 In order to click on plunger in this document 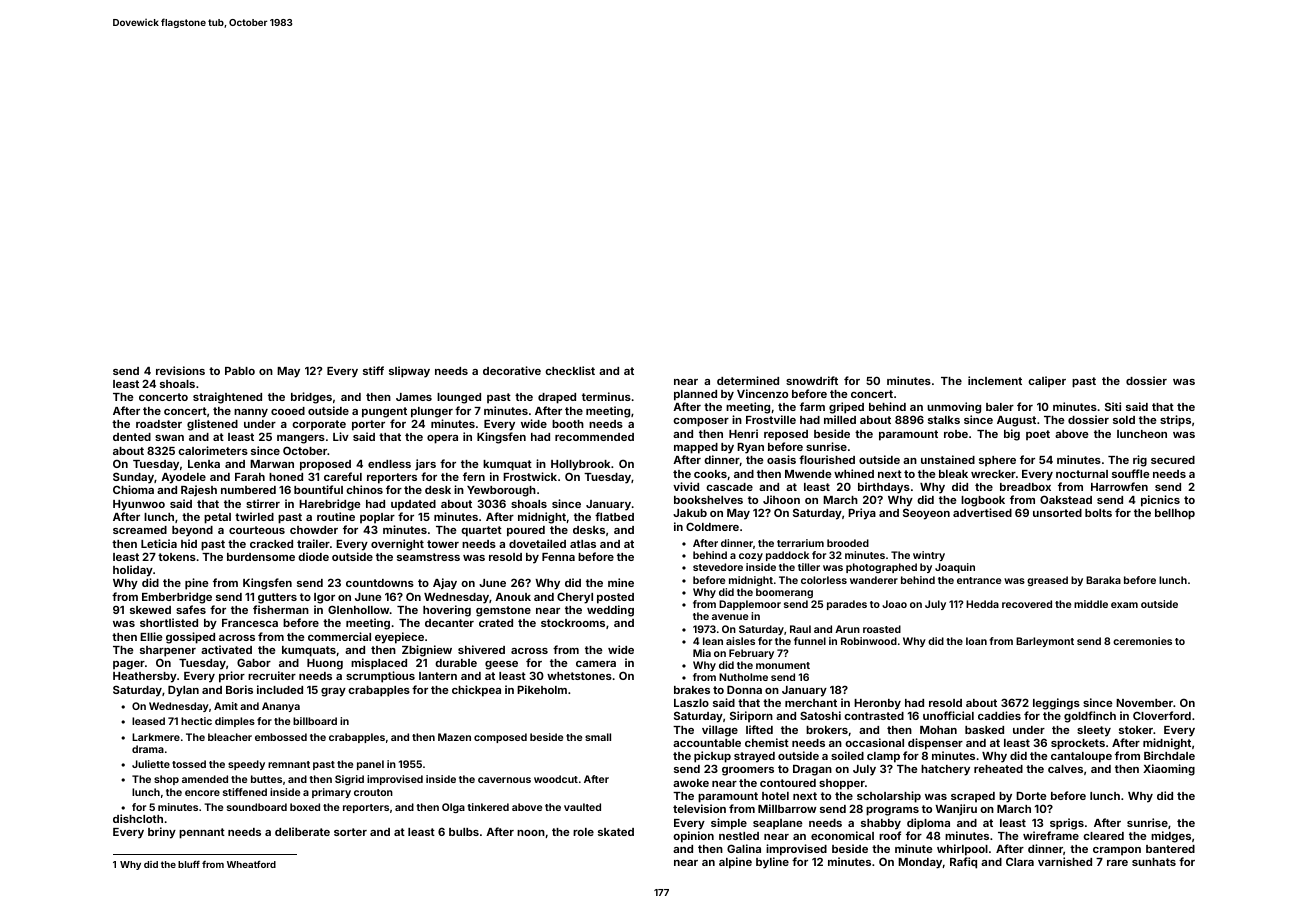, I will do `click(432, 412)`.
